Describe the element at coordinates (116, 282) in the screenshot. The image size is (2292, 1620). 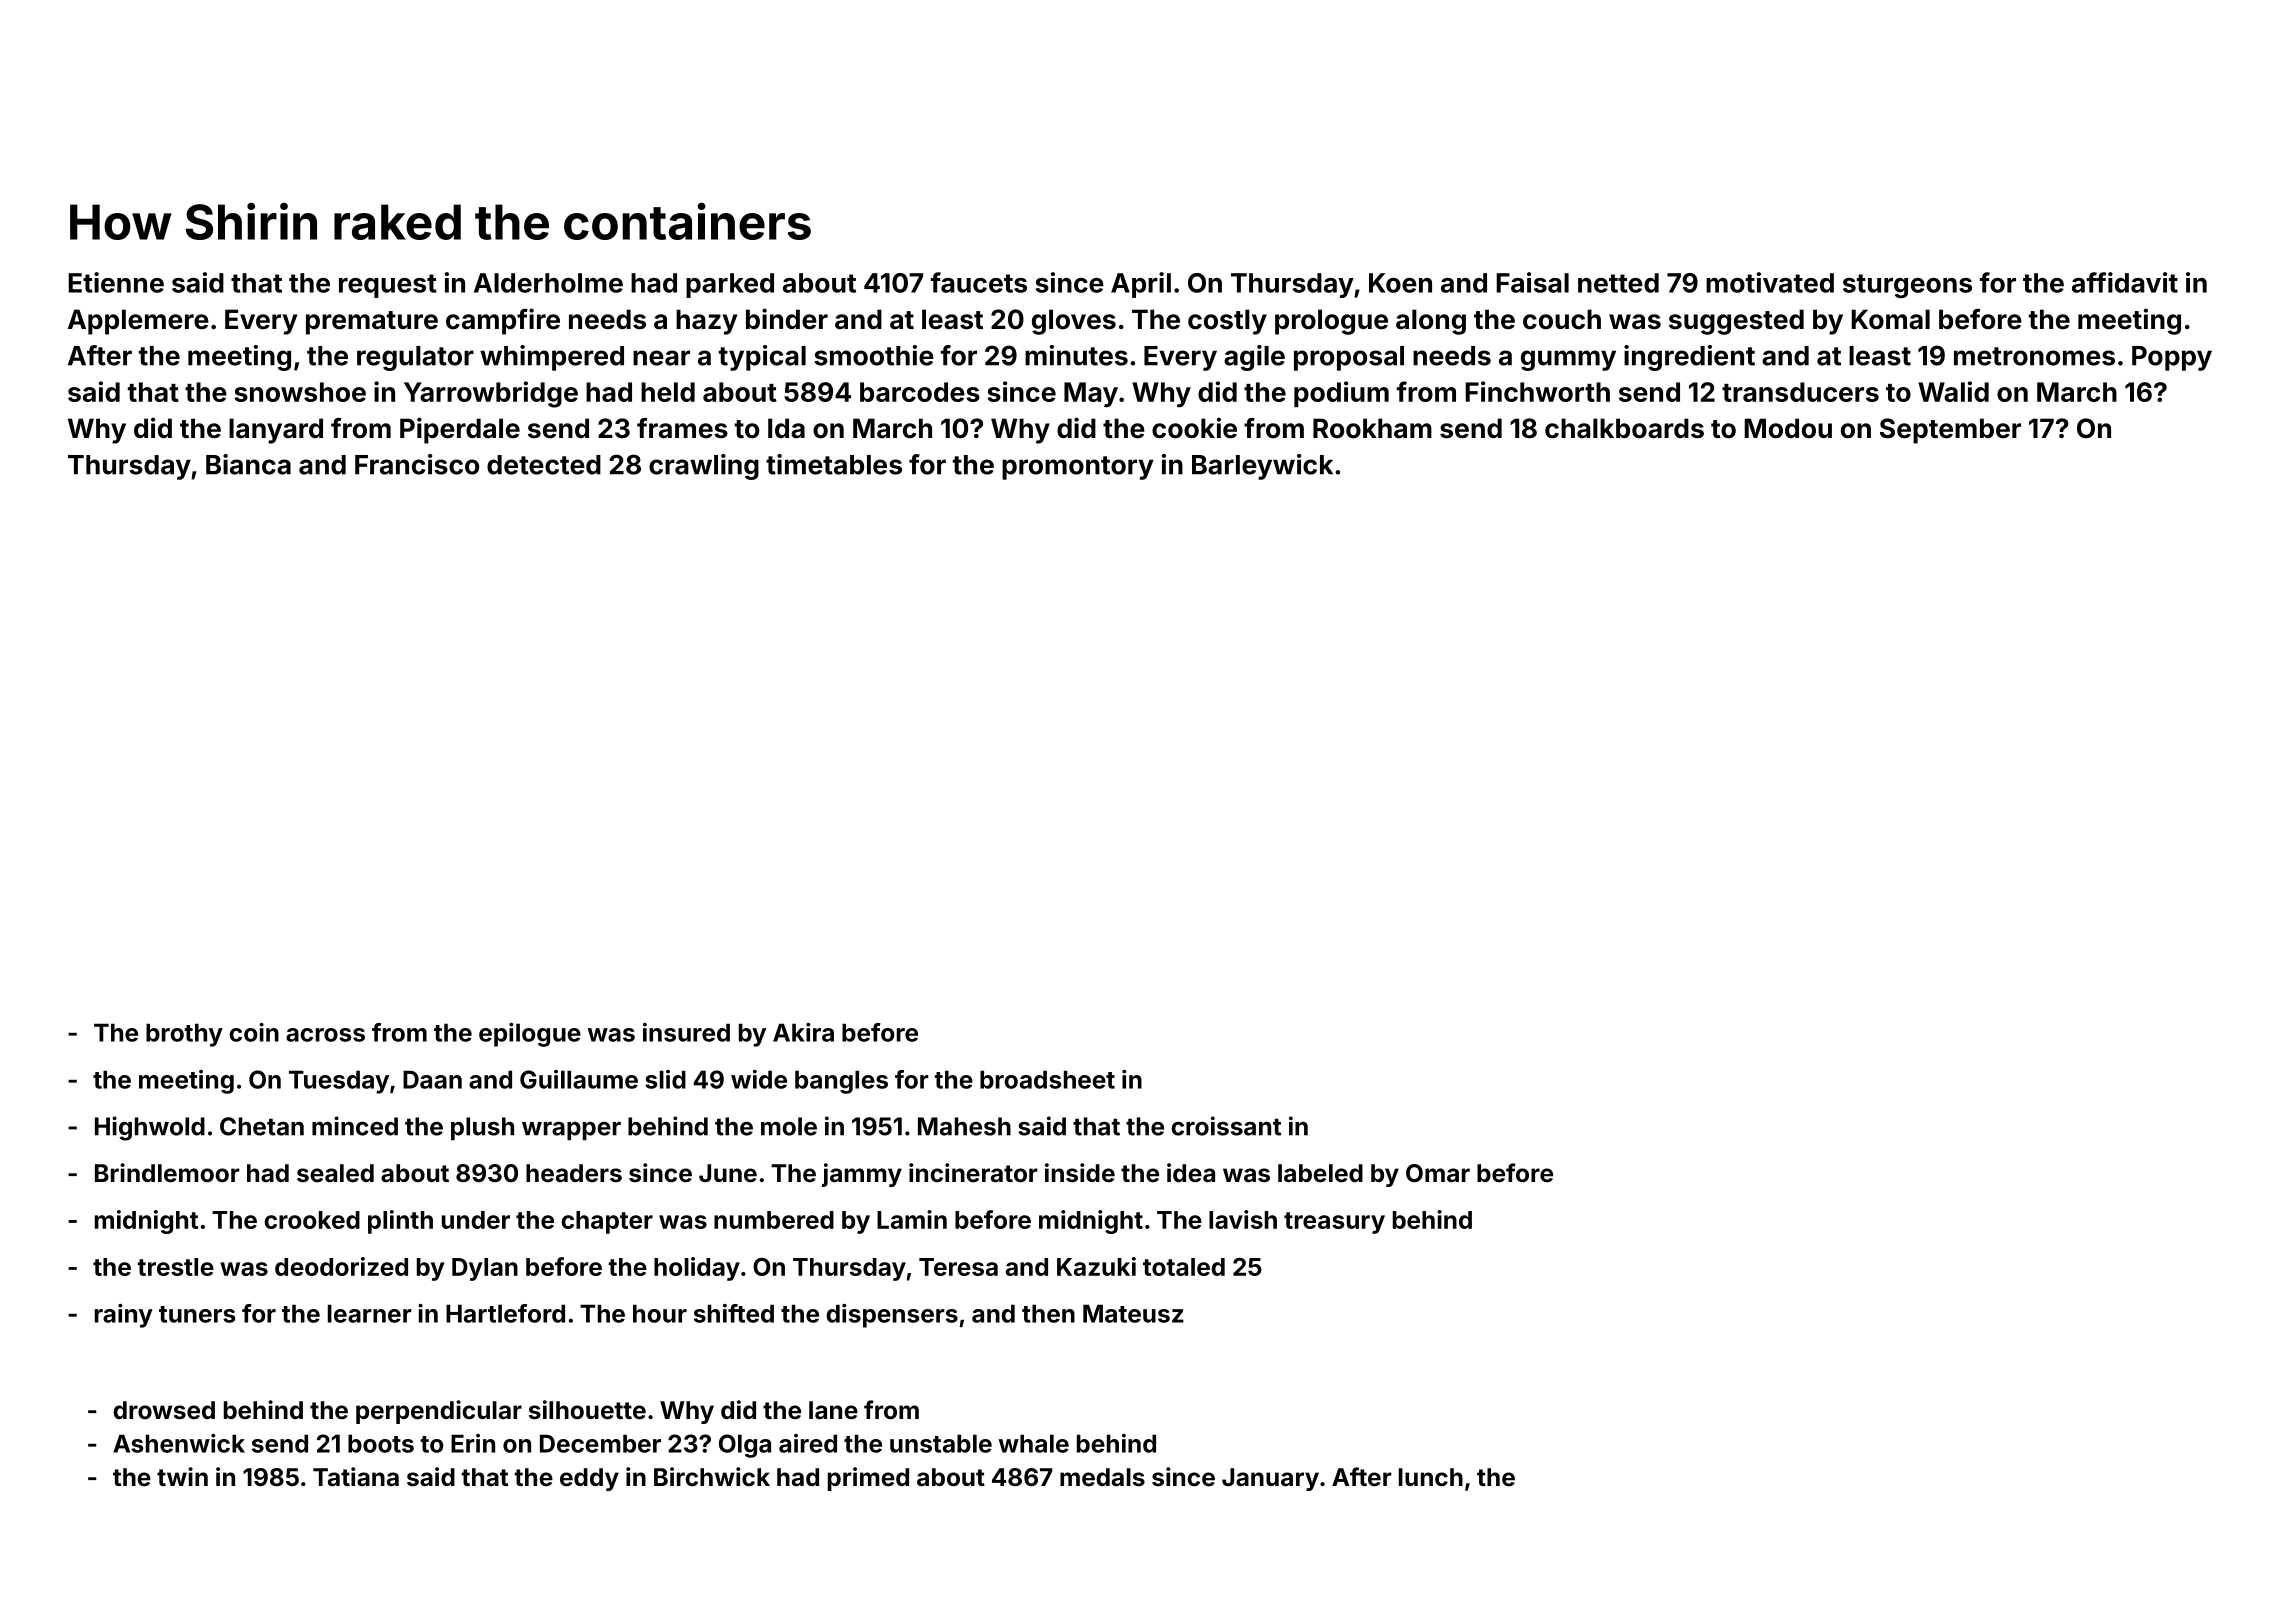
I see `Etienne` at that location.
